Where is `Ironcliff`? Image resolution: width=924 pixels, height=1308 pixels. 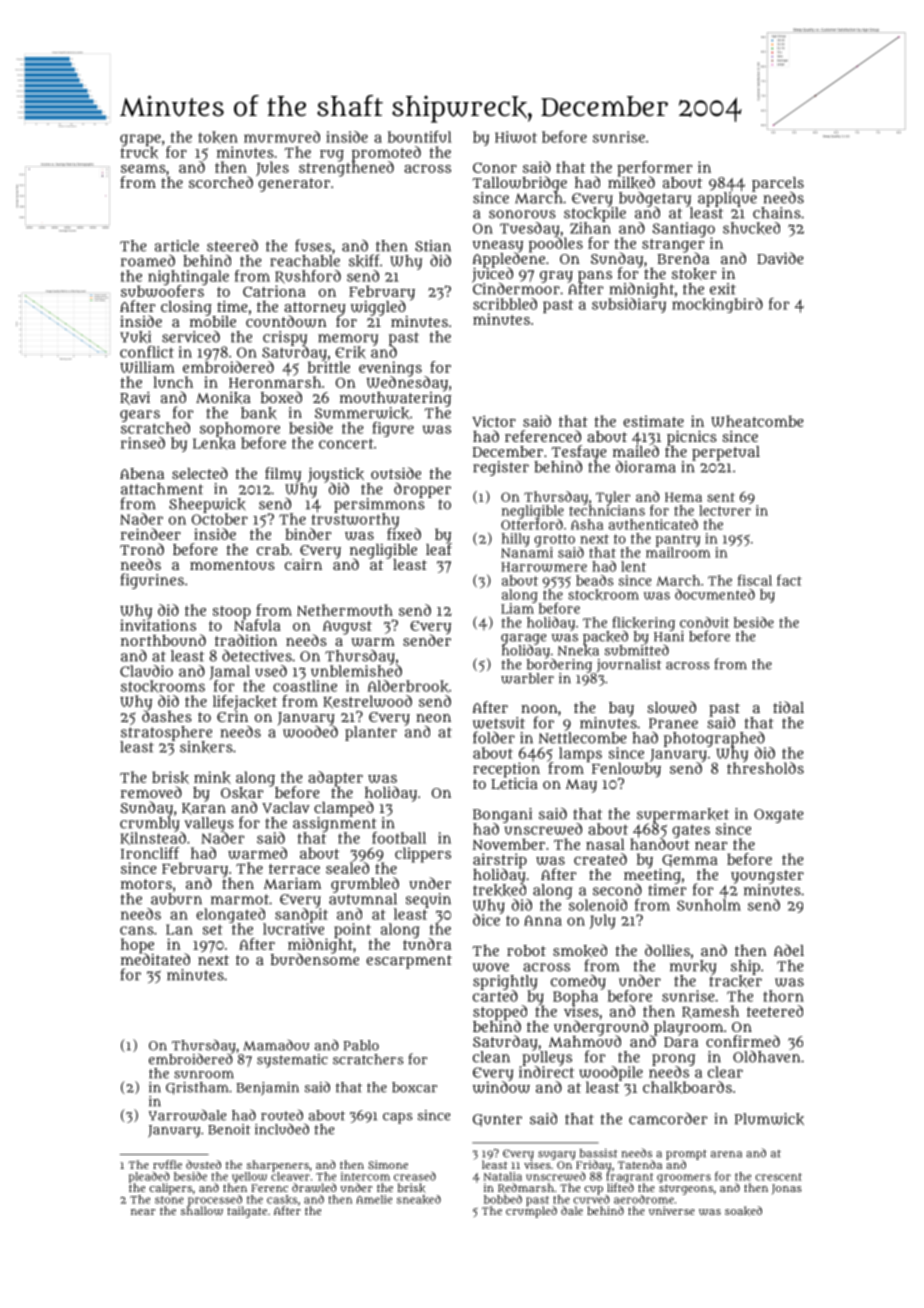 Ironcliff is located at coordinates (150, 853).
